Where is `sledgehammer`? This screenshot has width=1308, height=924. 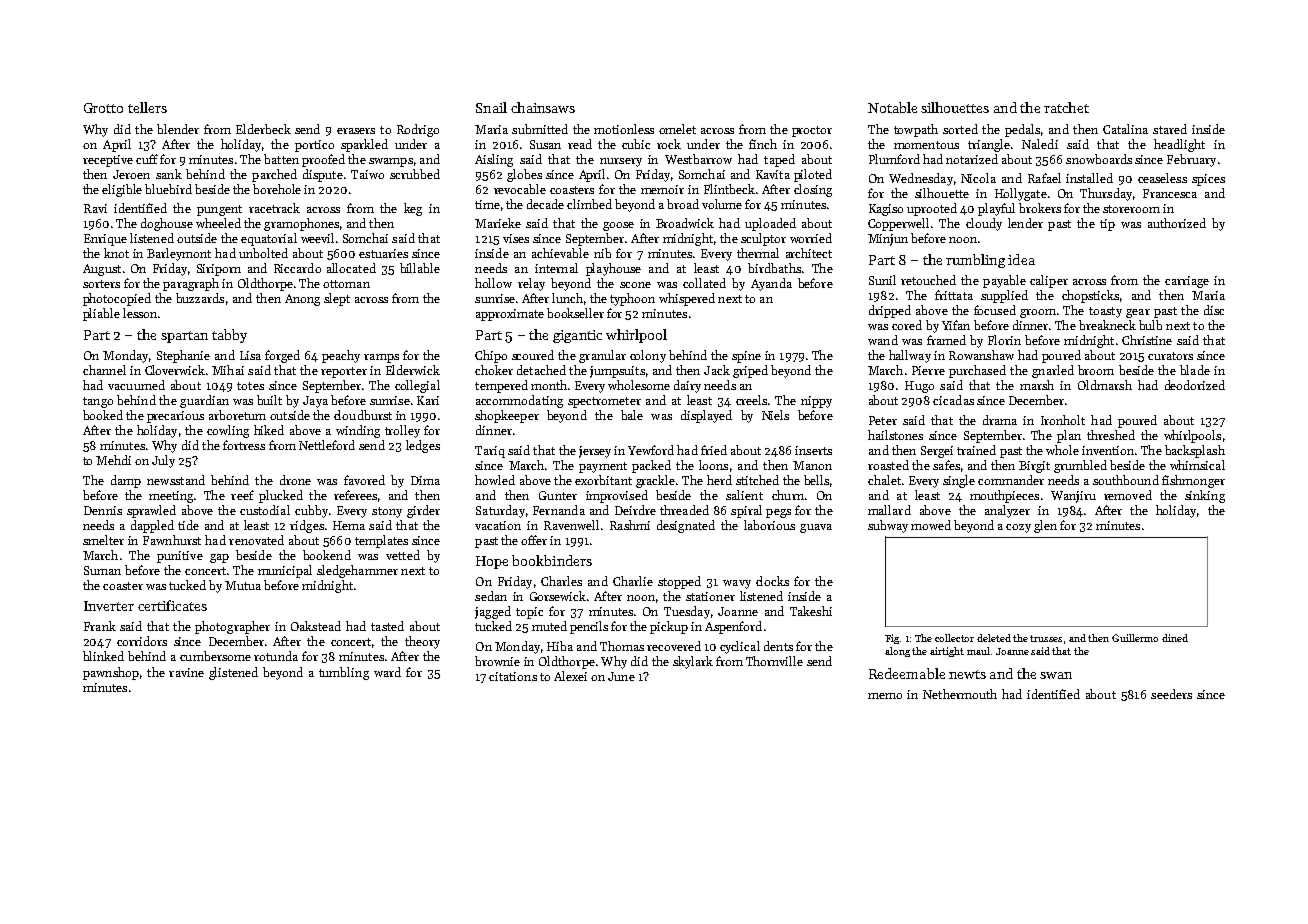 sledgehammer is located at coordinates (357, 571).
